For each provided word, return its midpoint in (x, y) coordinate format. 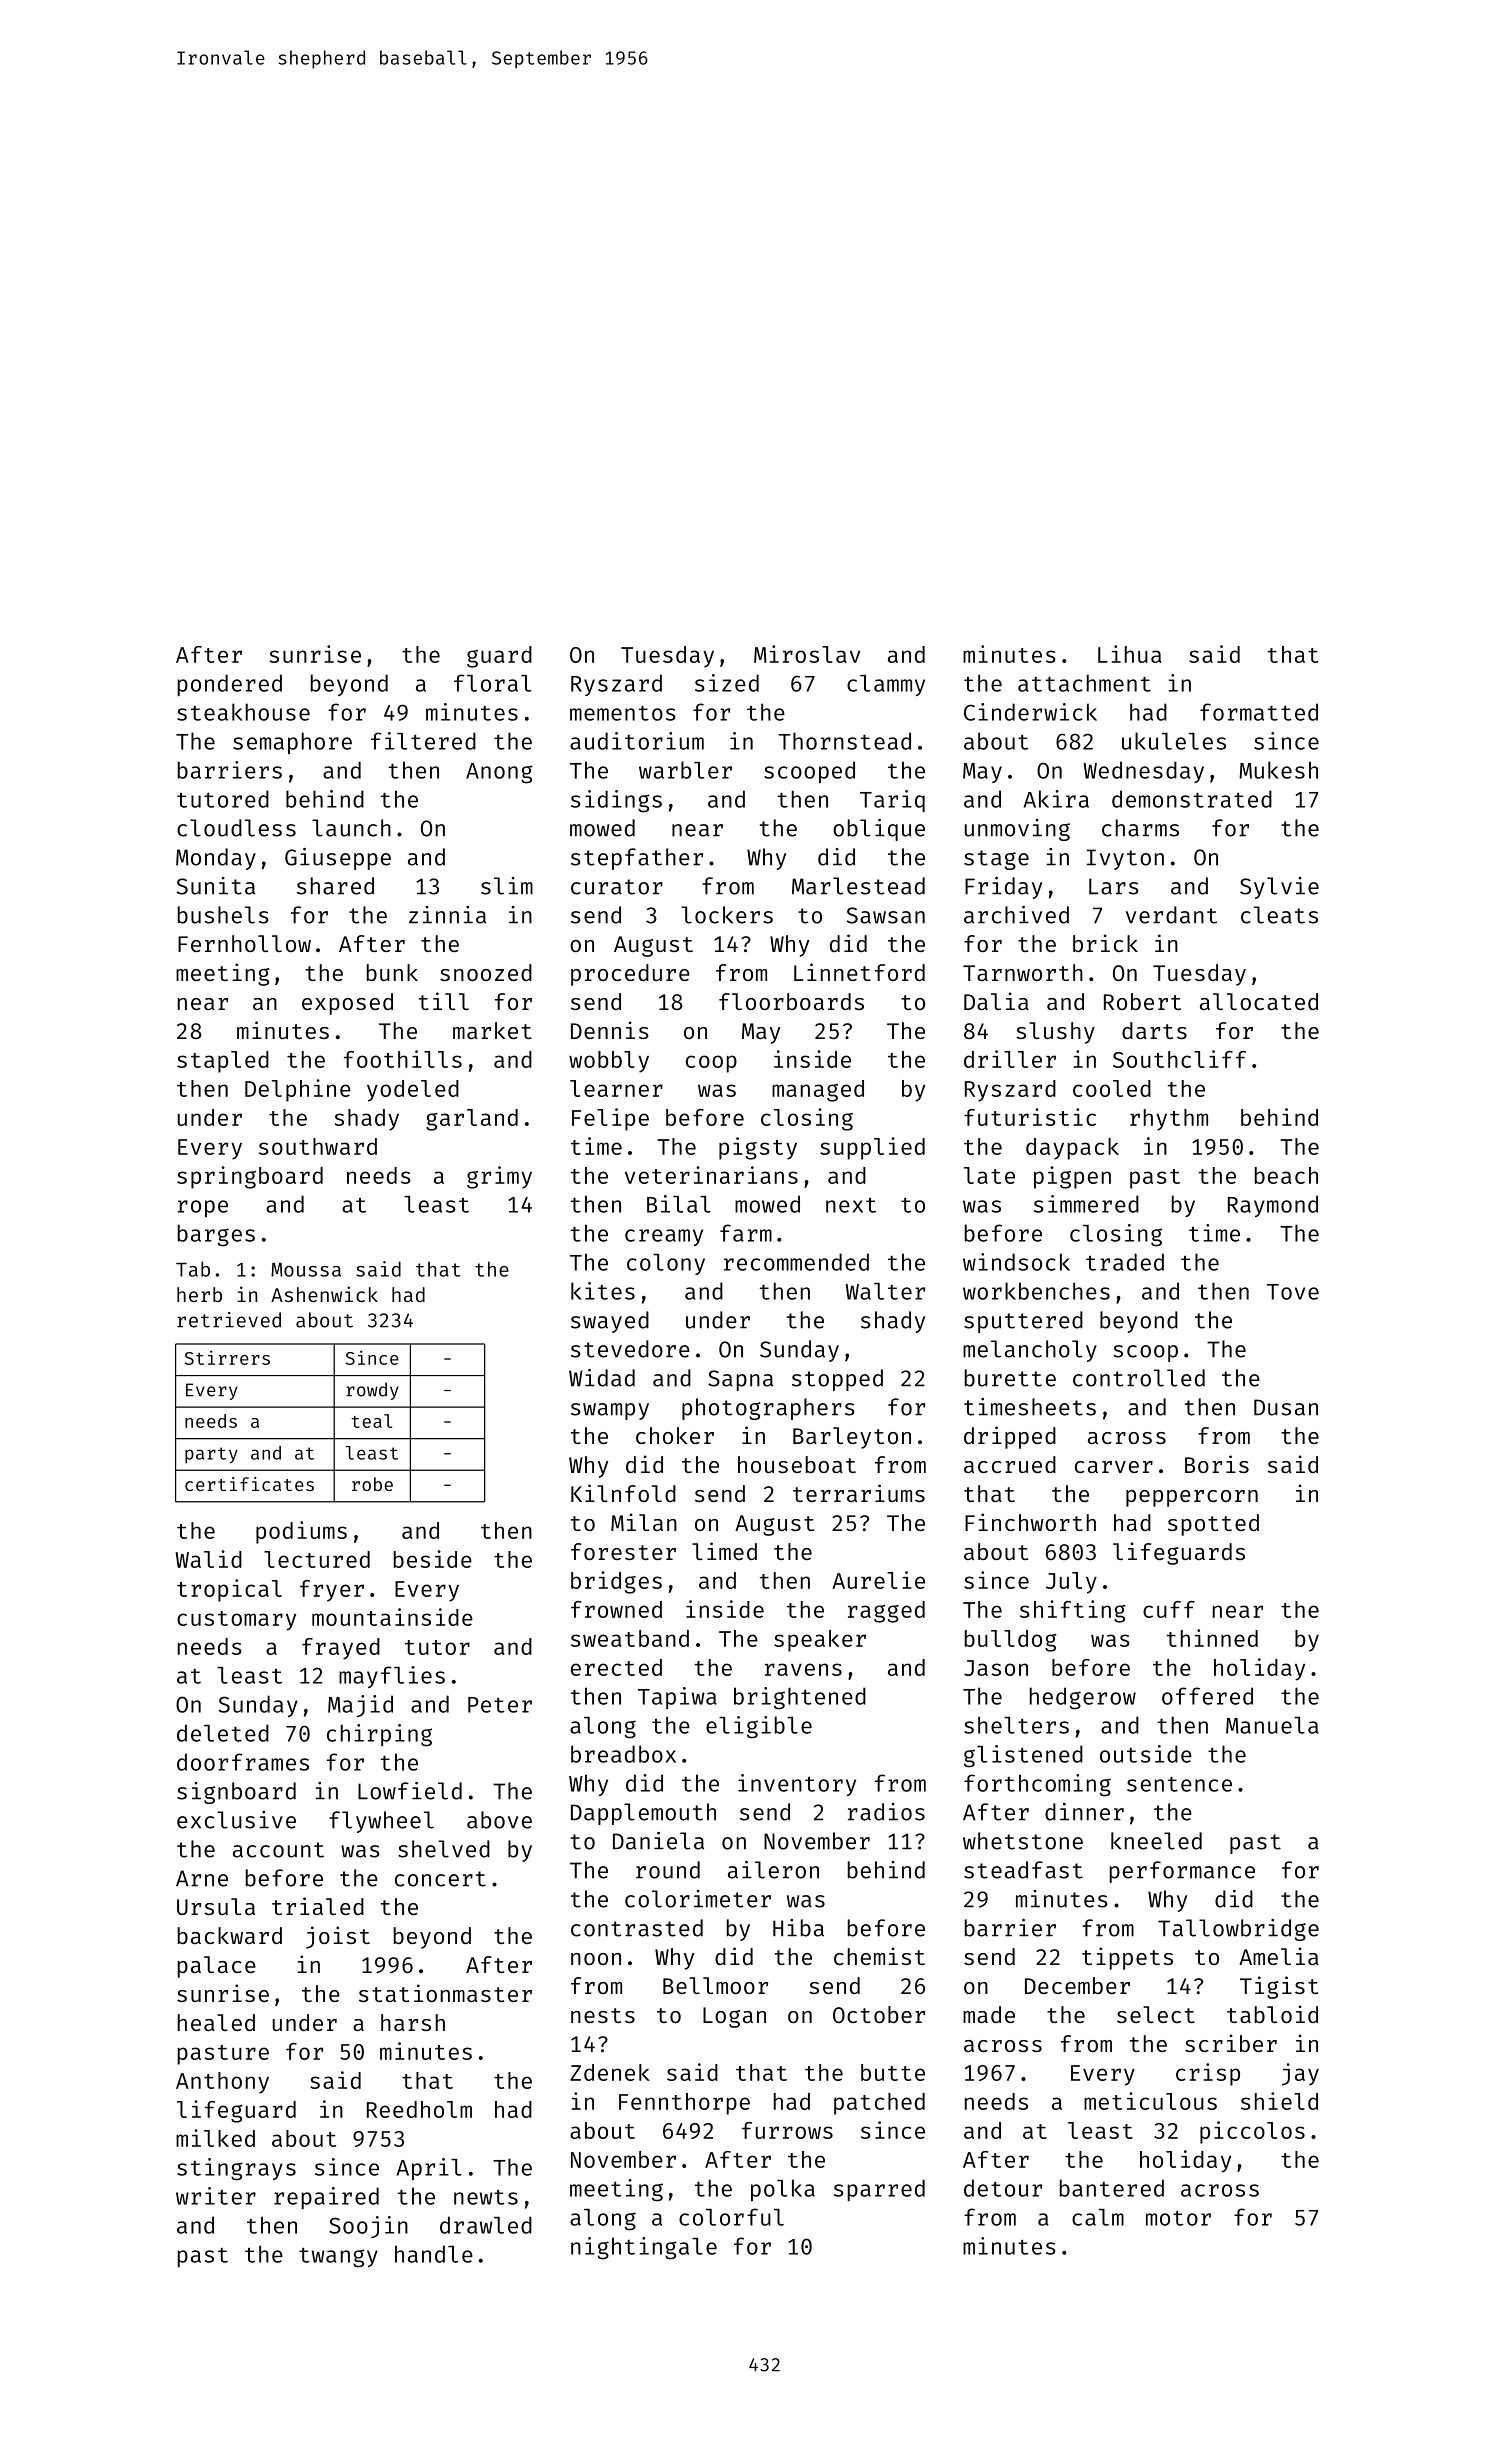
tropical (229, 1590)
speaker (820, 1641)
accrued (1010, 1464)
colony (666, 1264)
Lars (1114, 886)
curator (617, 887)
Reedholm (419, 2109)
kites (603, 1291)
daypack (1072, 1149)
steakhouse (243, 712)
